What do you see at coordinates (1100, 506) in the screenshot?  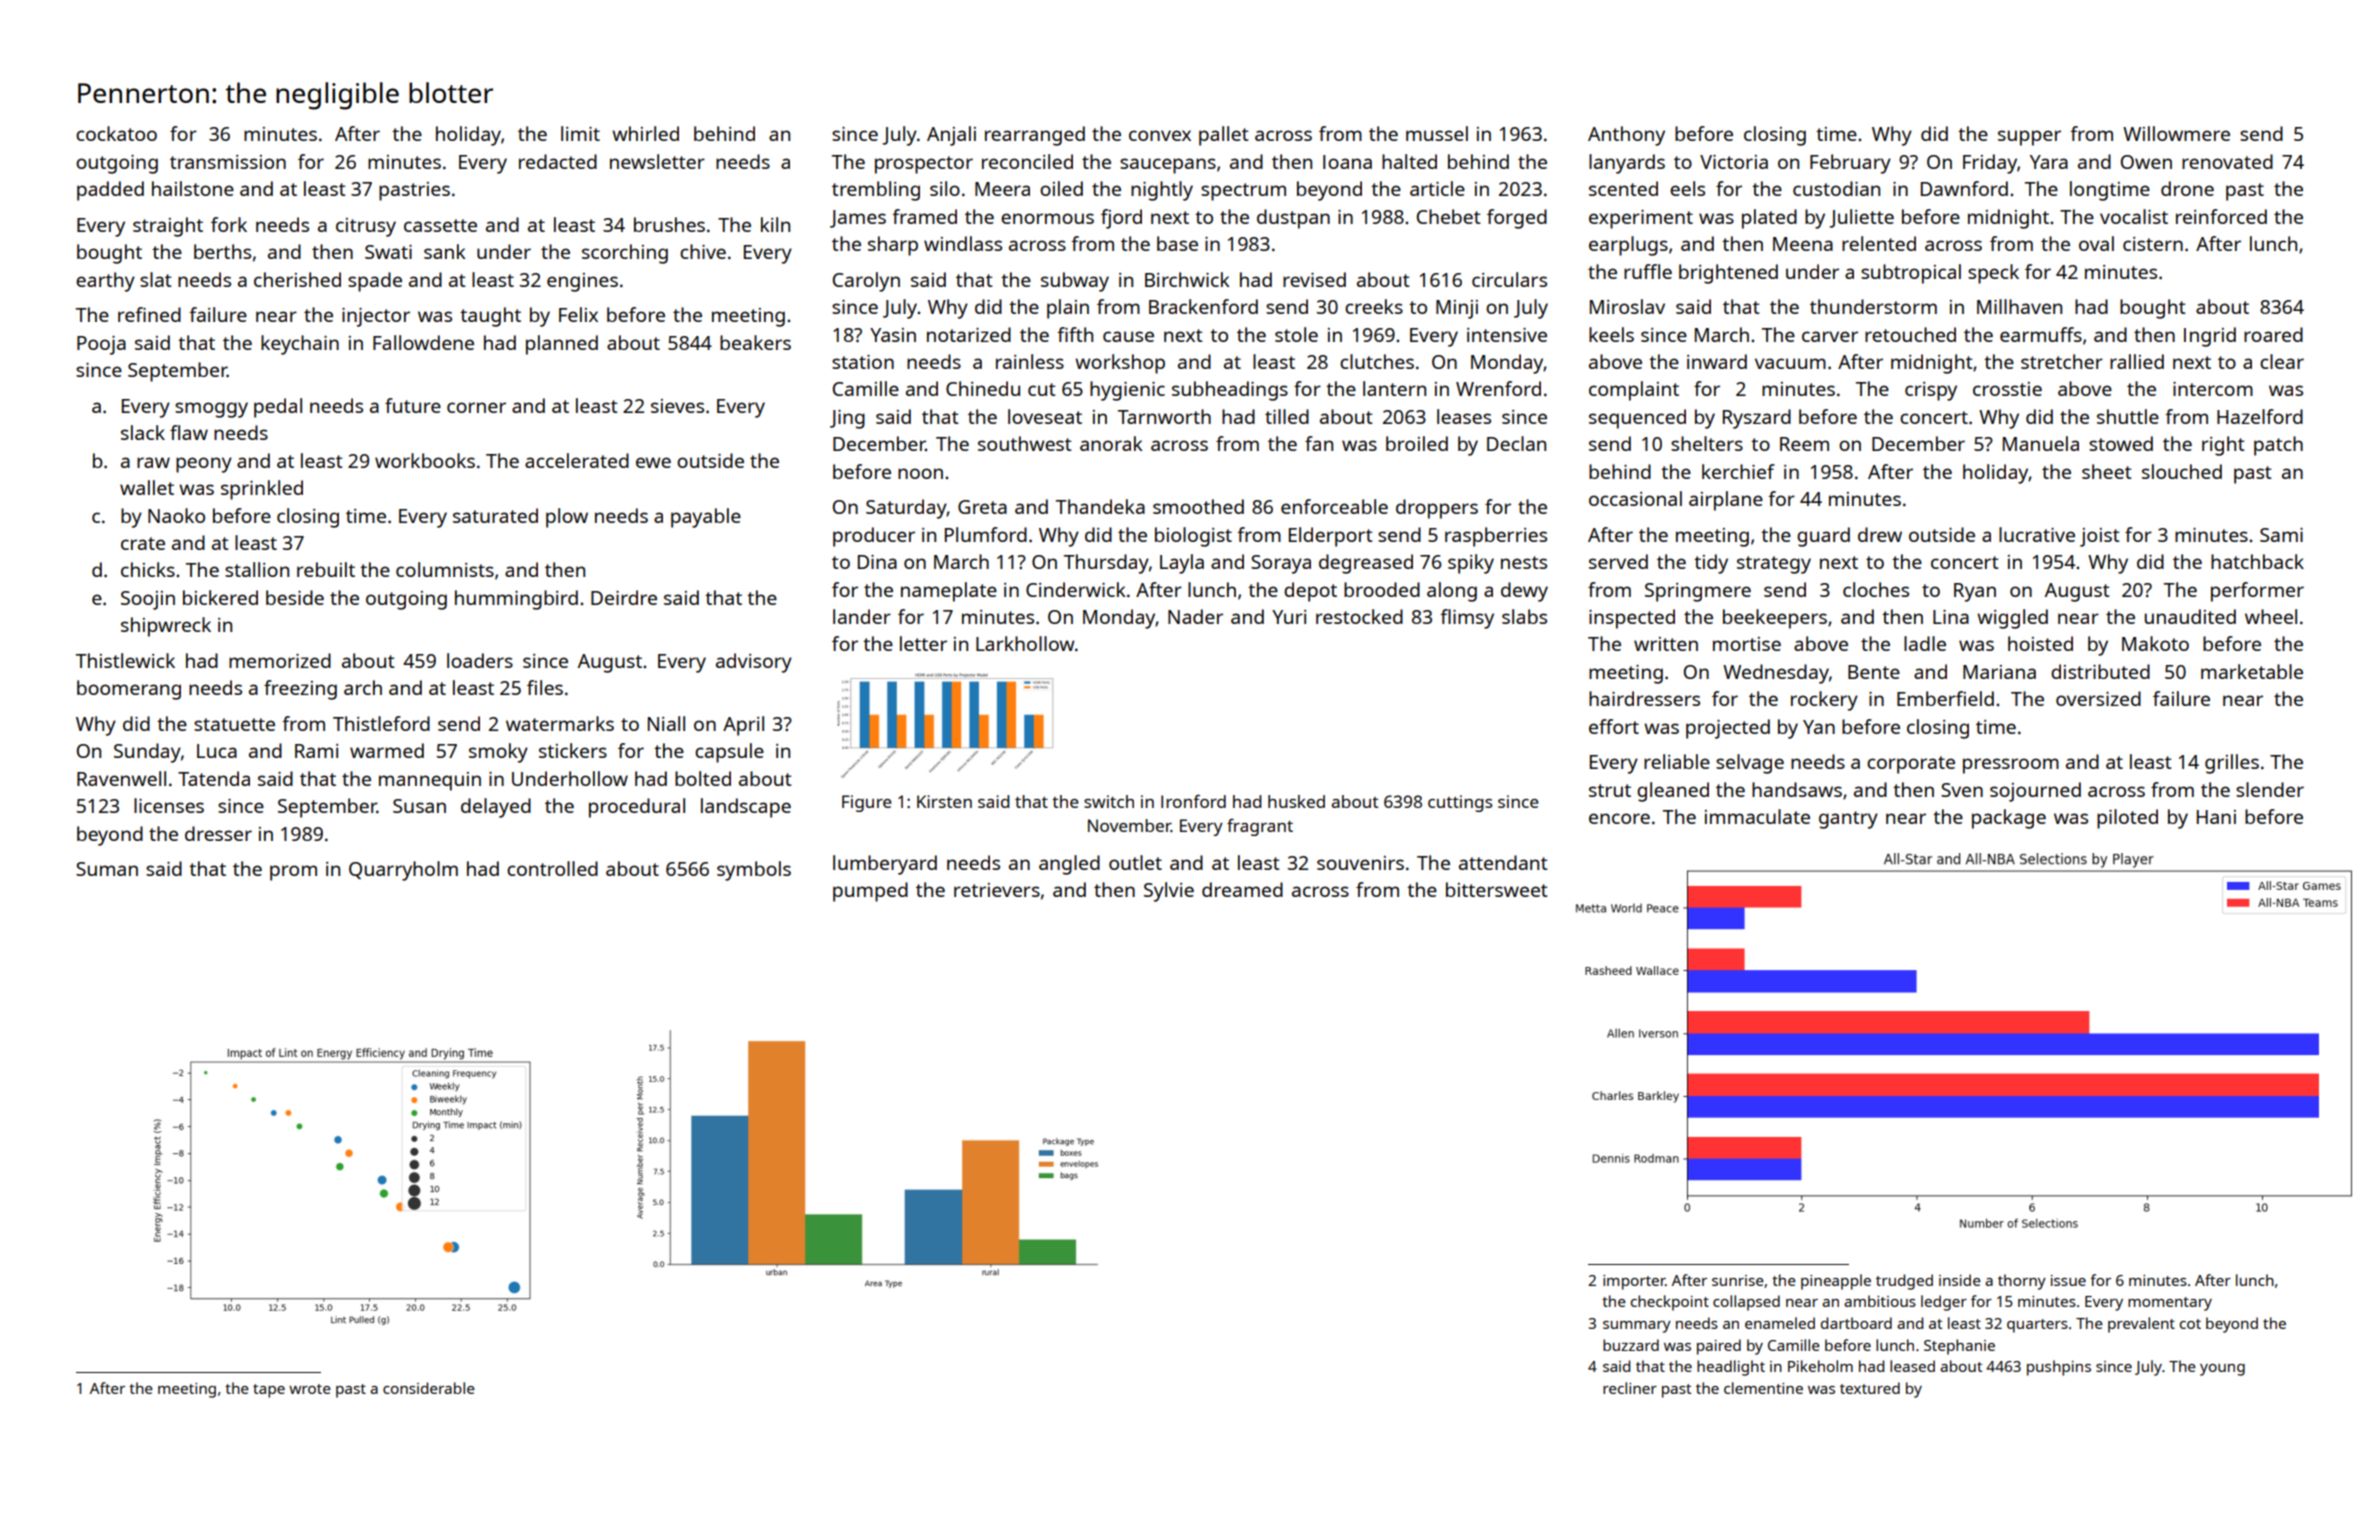 I see `Thandeka` at bounding box center [1100, 506].
